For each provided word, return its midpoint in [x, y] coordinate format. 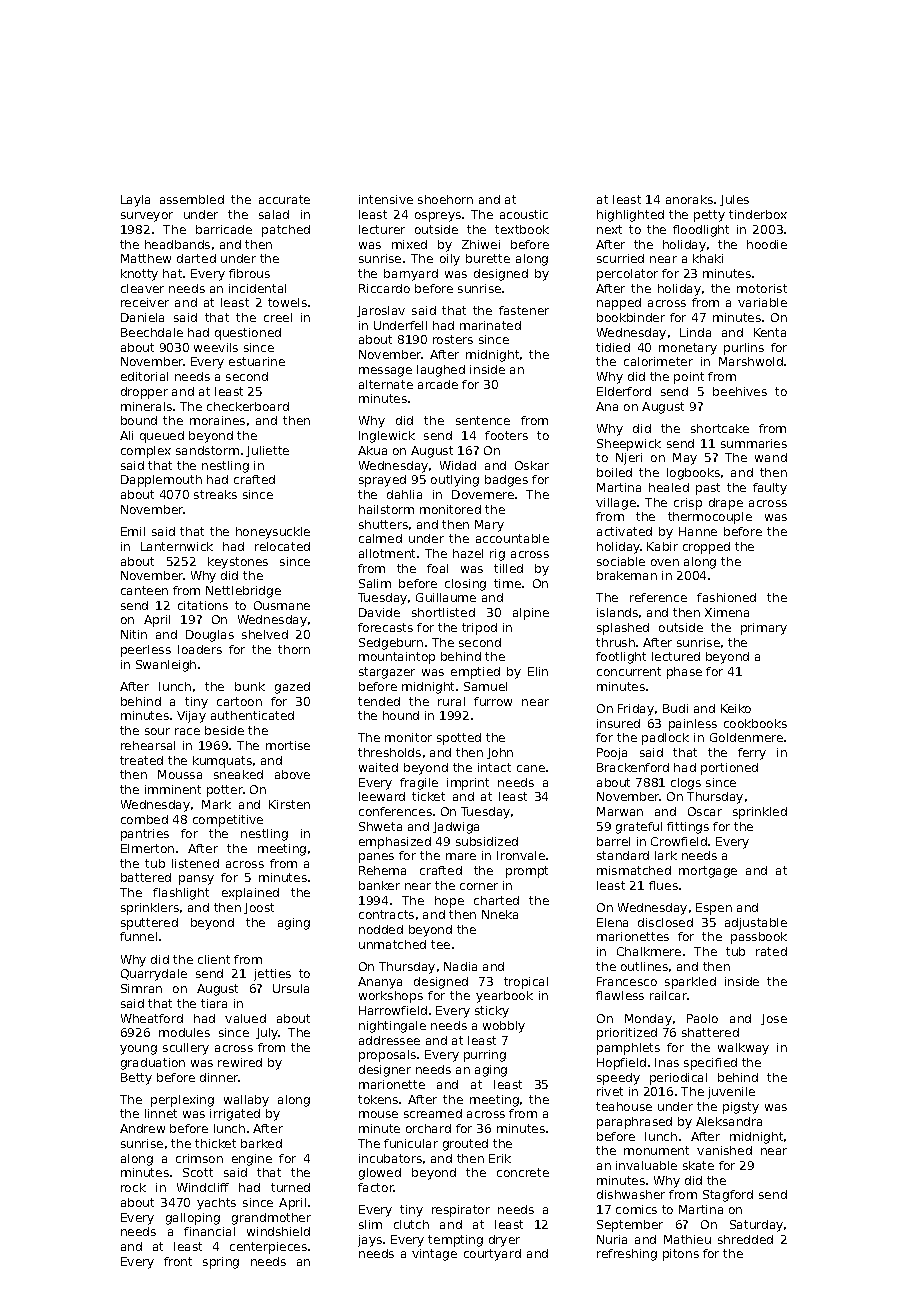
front [178, 1261]
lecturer [382, 229]
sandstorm [207, 450]
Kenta [770, 332]
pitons [681, 1255]
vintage [434, 1255]
